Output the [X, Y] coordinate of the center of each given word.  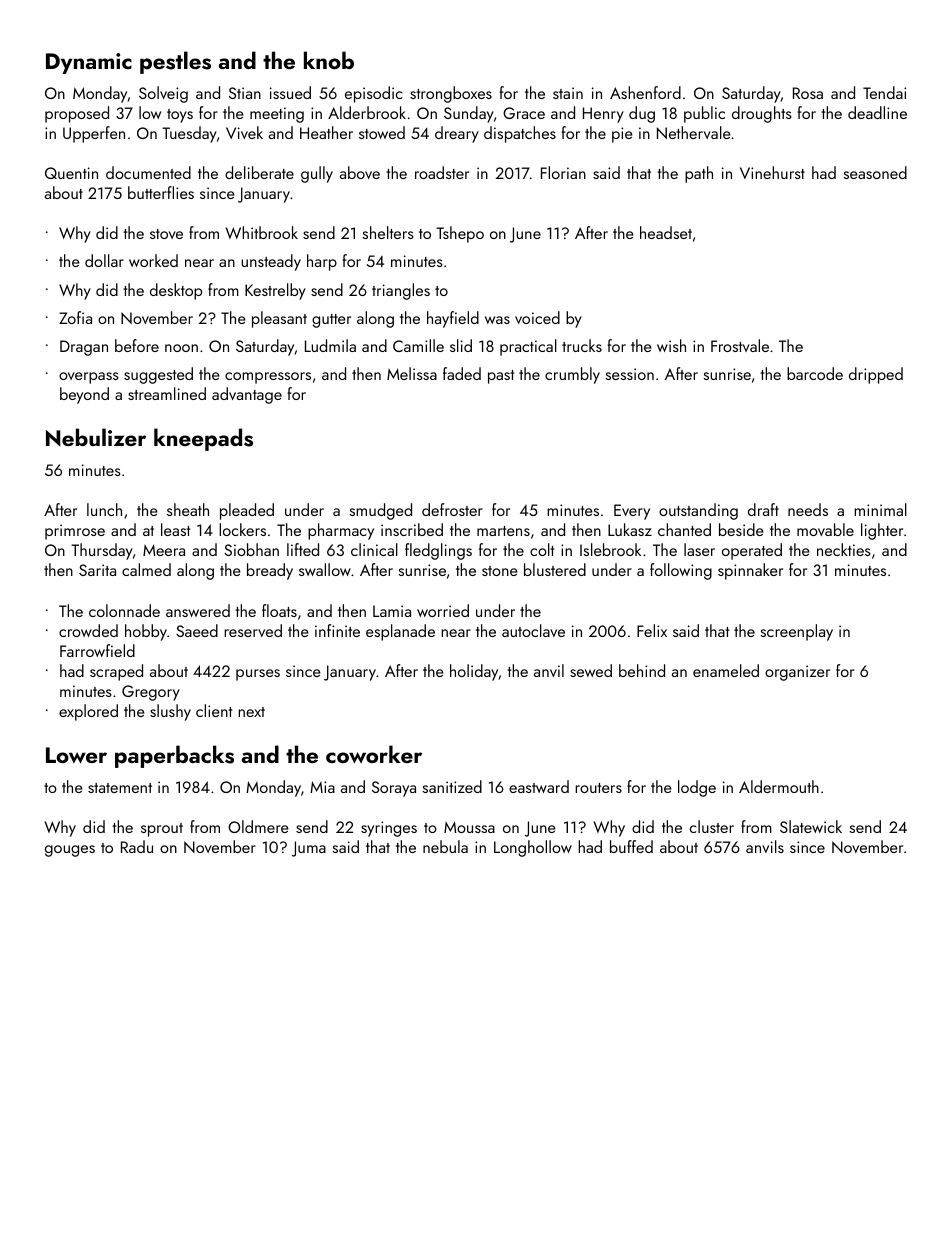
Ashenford [645, 92]
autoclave [533, 630]
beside [741, 529]
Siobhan [251, 549]
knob [329, 60]
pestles [175, 62]
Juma [309, 849]
